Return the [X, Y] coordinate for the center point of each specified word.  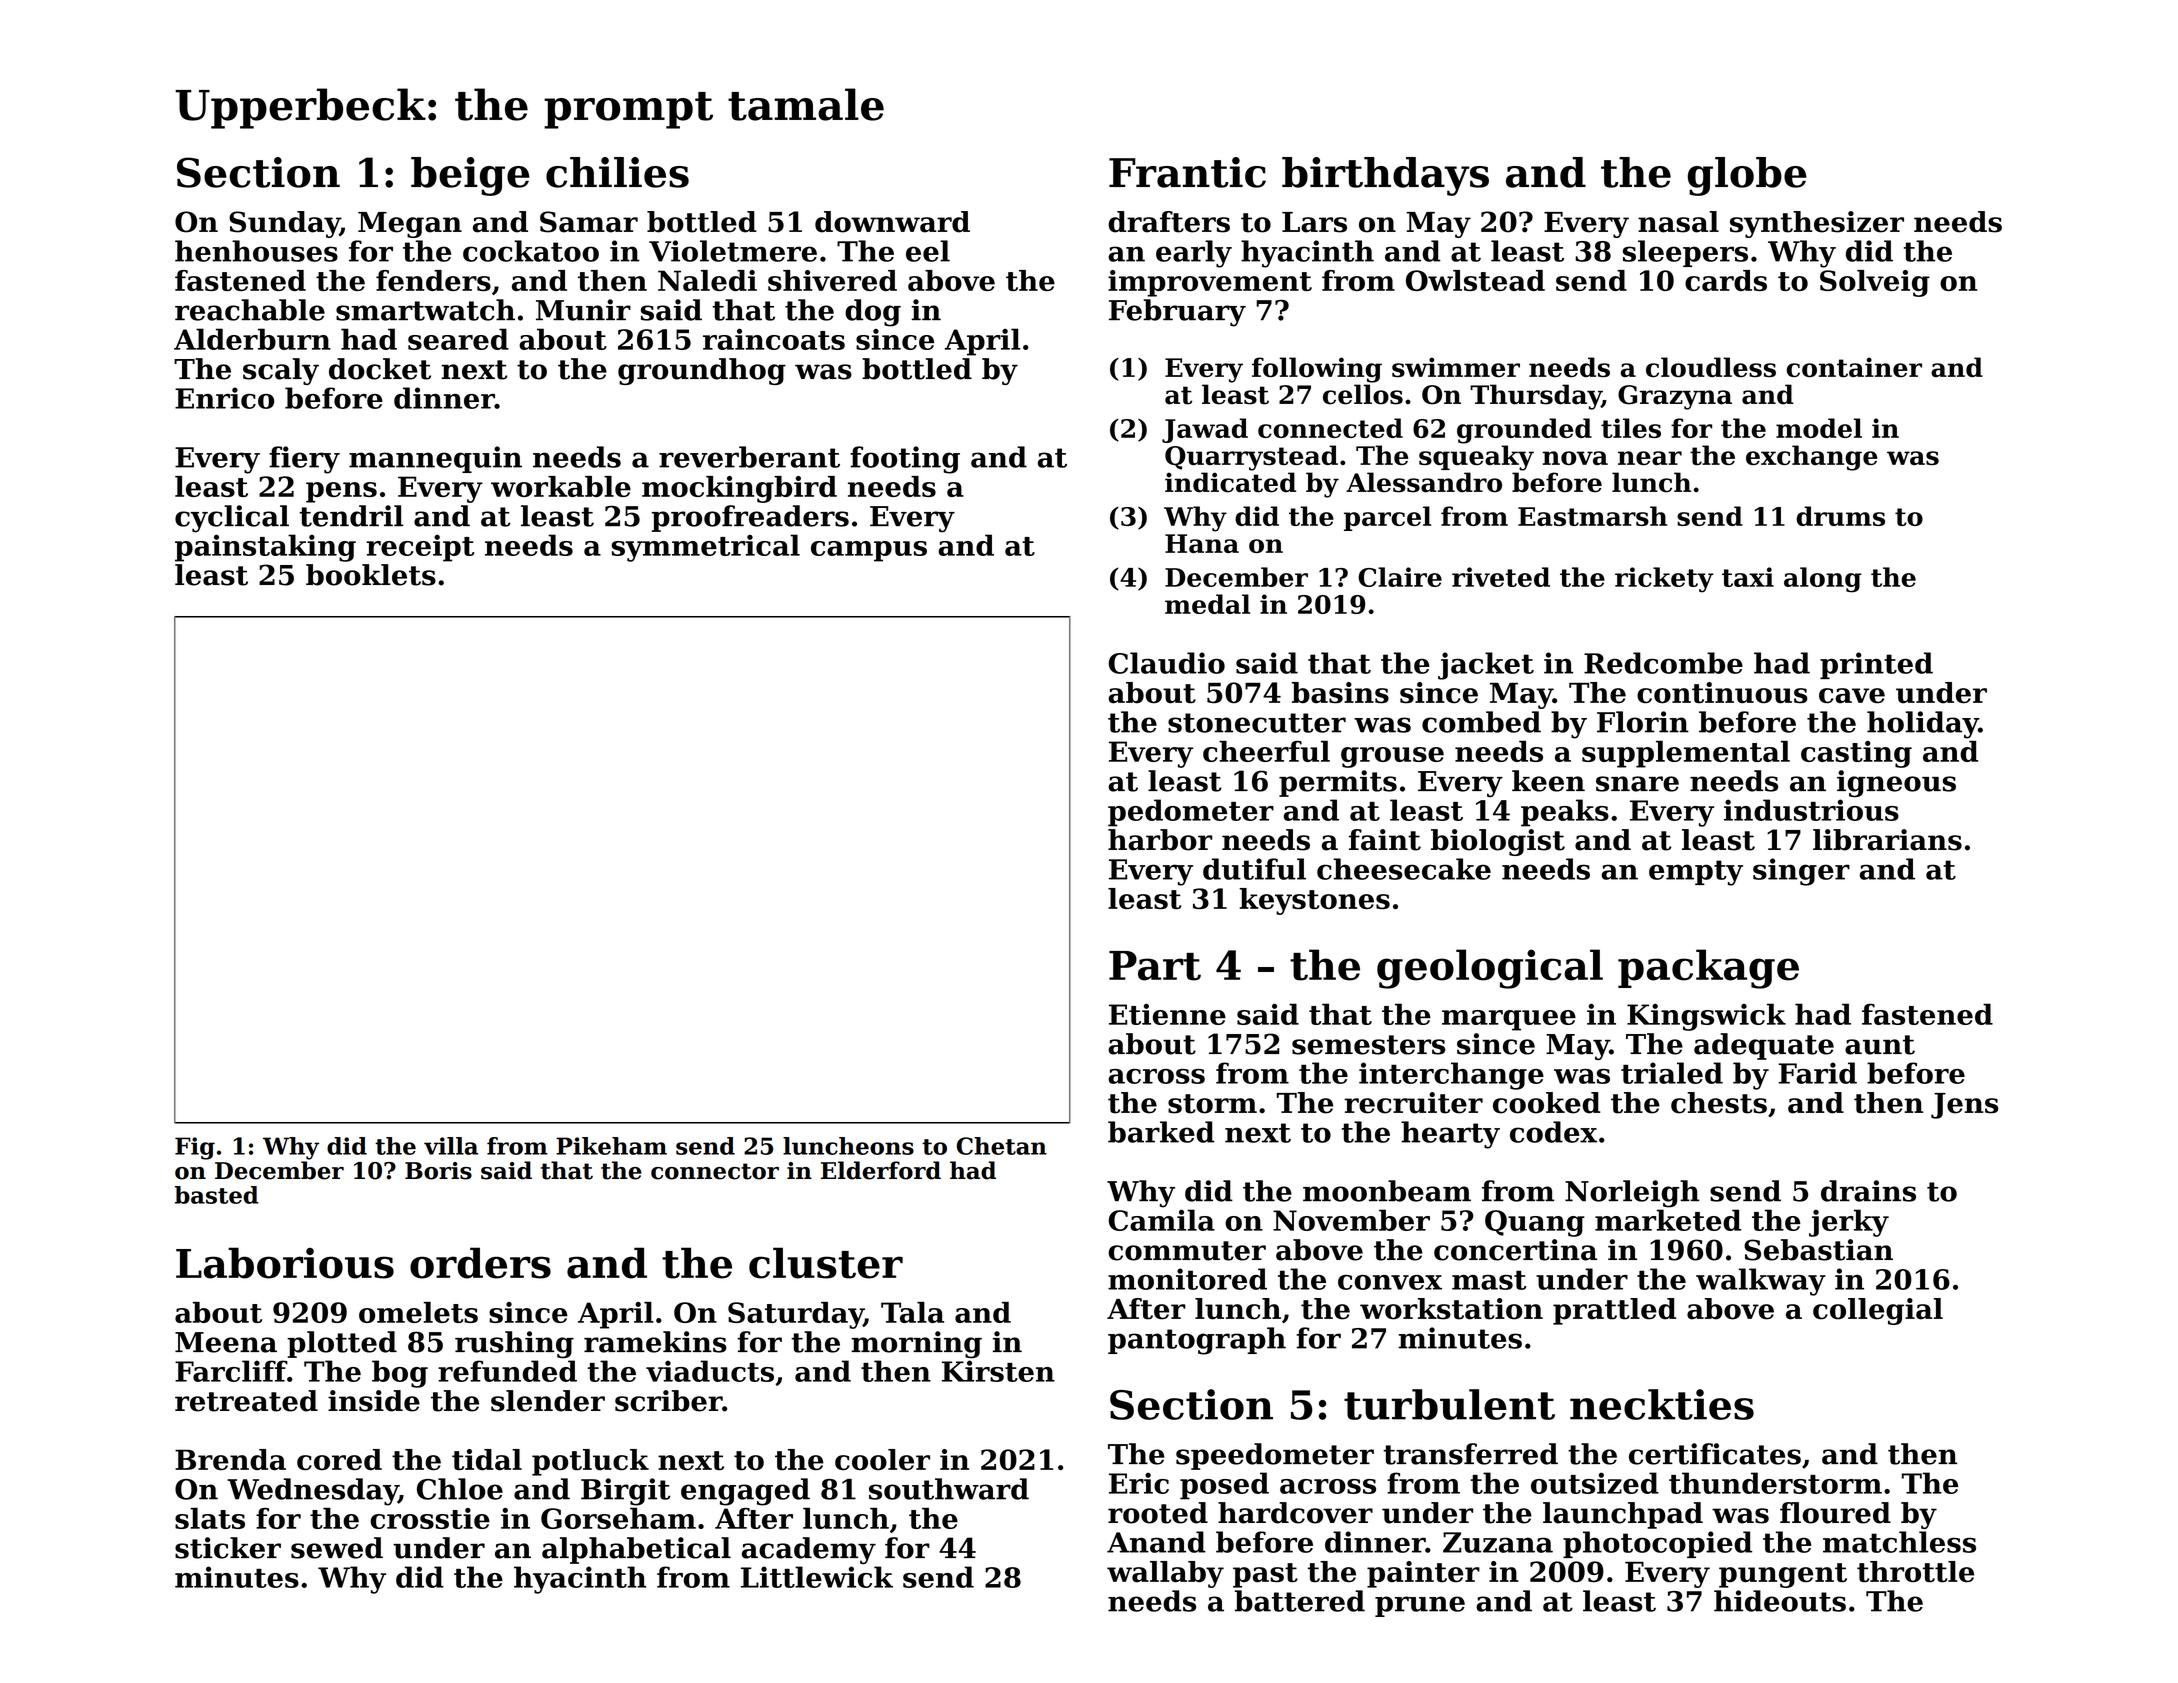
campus [869, 551]
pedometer [1191, 813]
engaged [745, 1492]
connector [715, 1171]
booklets [371, 575]
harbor [1160, 840]
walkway [1761, 1282]
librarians [1887, 840]
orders [480, 1263]
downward [892, 222]
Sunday [284, 224]
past [1265, 1575]
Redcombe [1663, 663]
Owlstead [1475, 280]
